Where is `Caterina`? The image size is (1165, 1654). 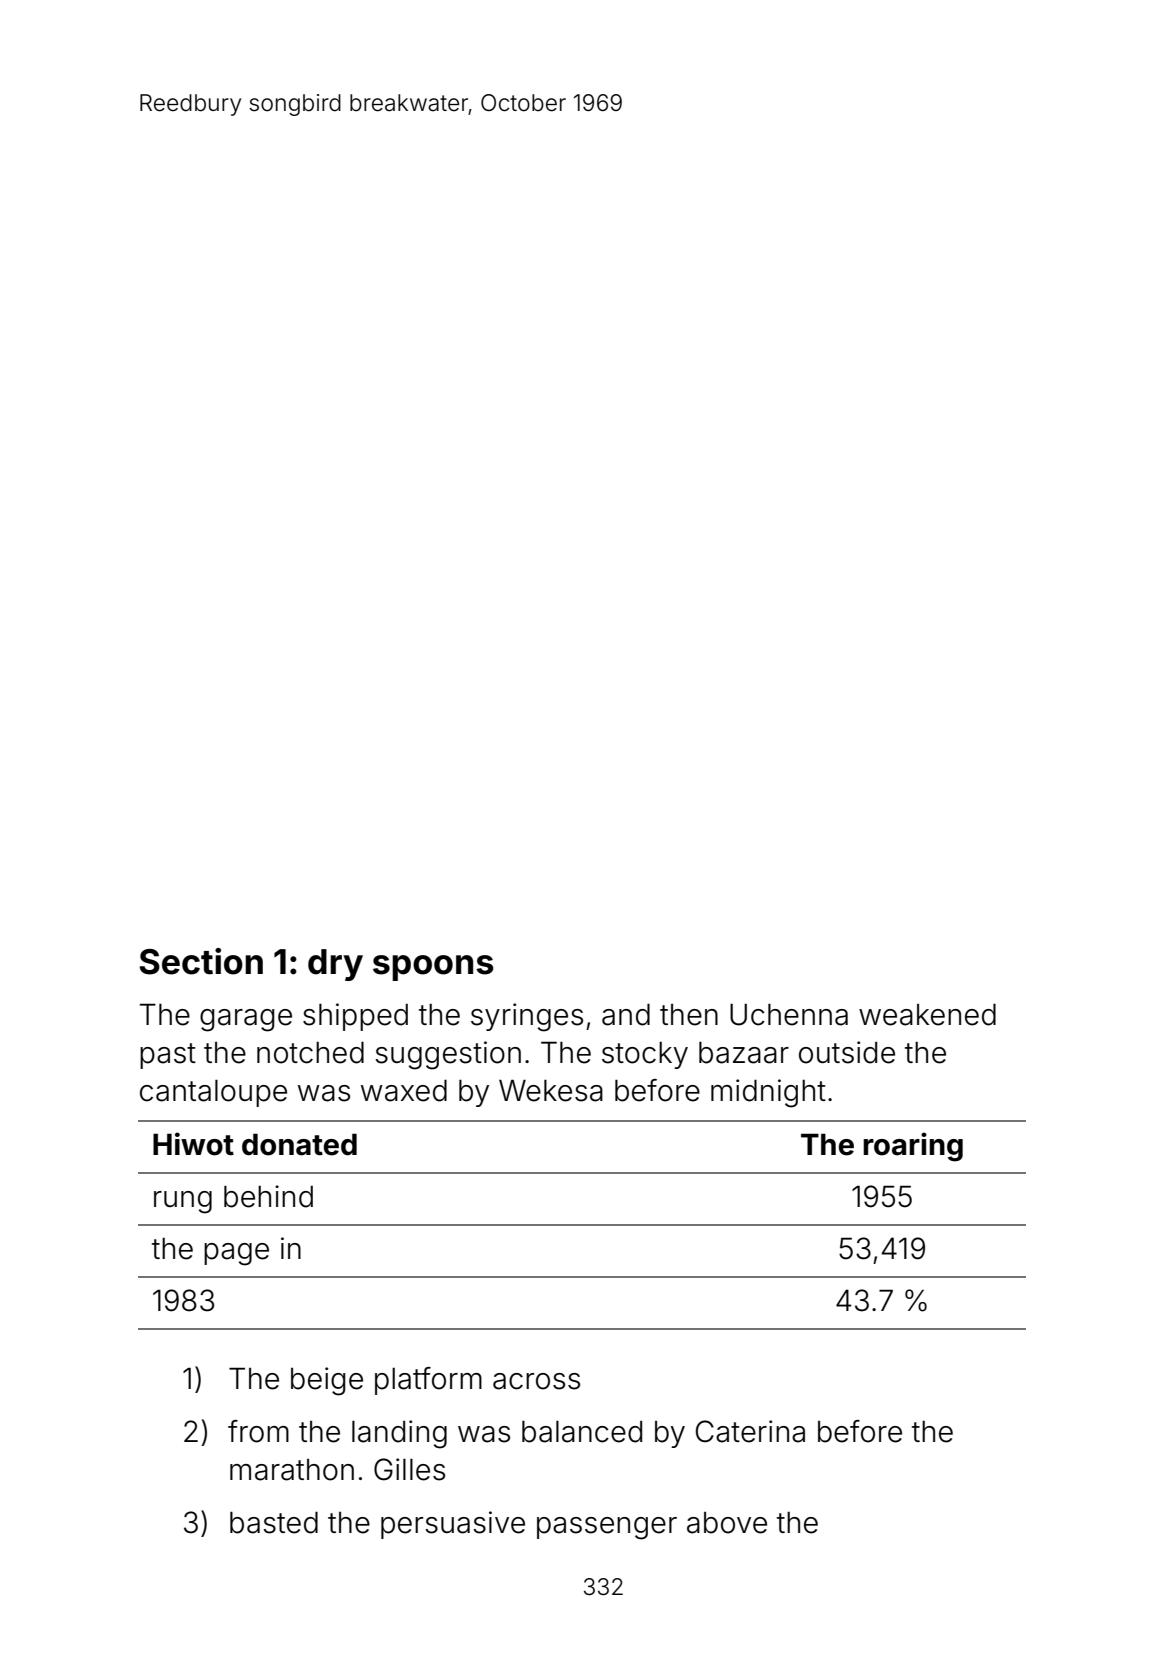 Caterina is located at coordinates (750, 1431).
